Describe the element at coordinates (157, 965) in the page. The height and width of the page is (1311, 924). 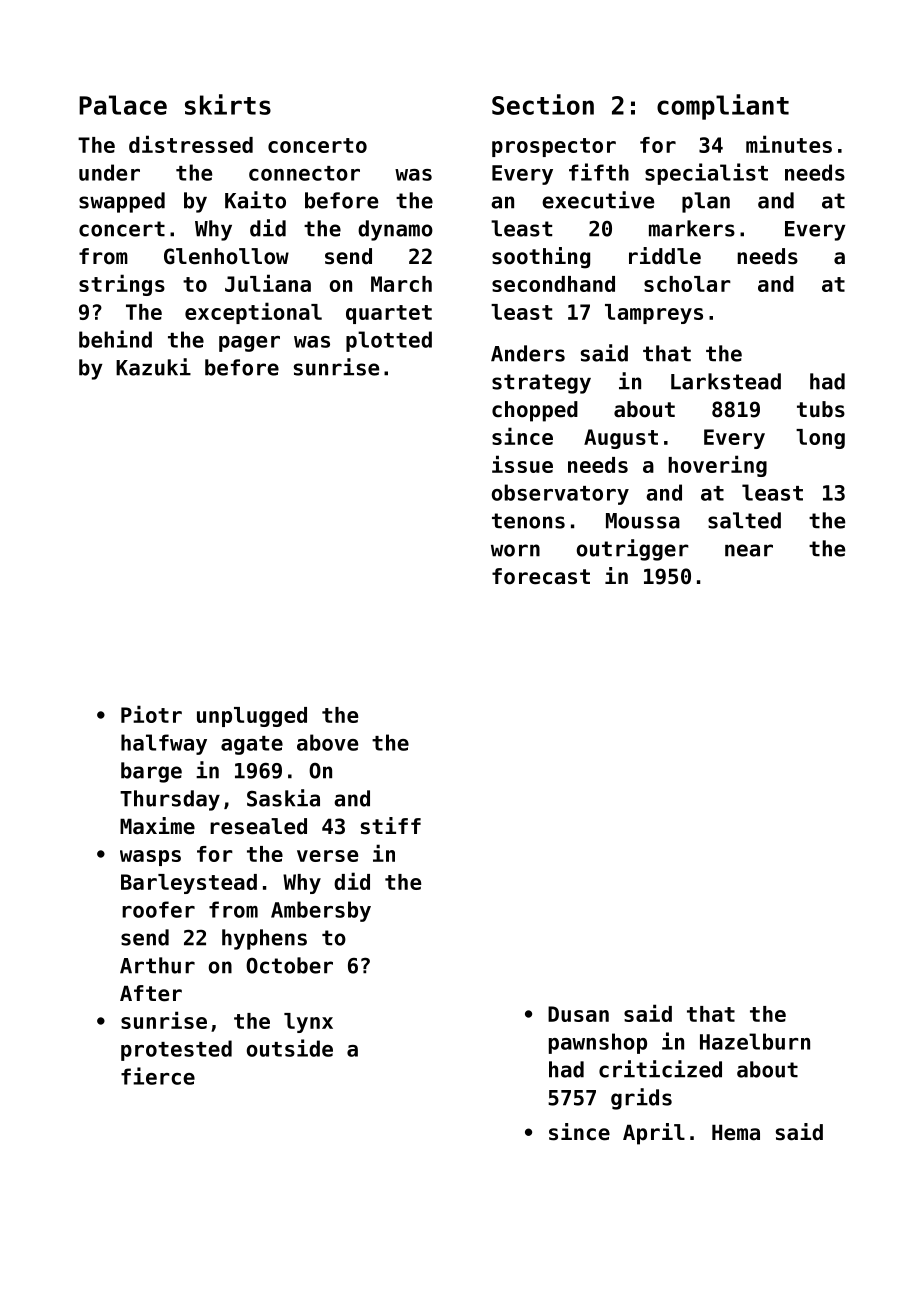
I see `Arthur` at that location.
